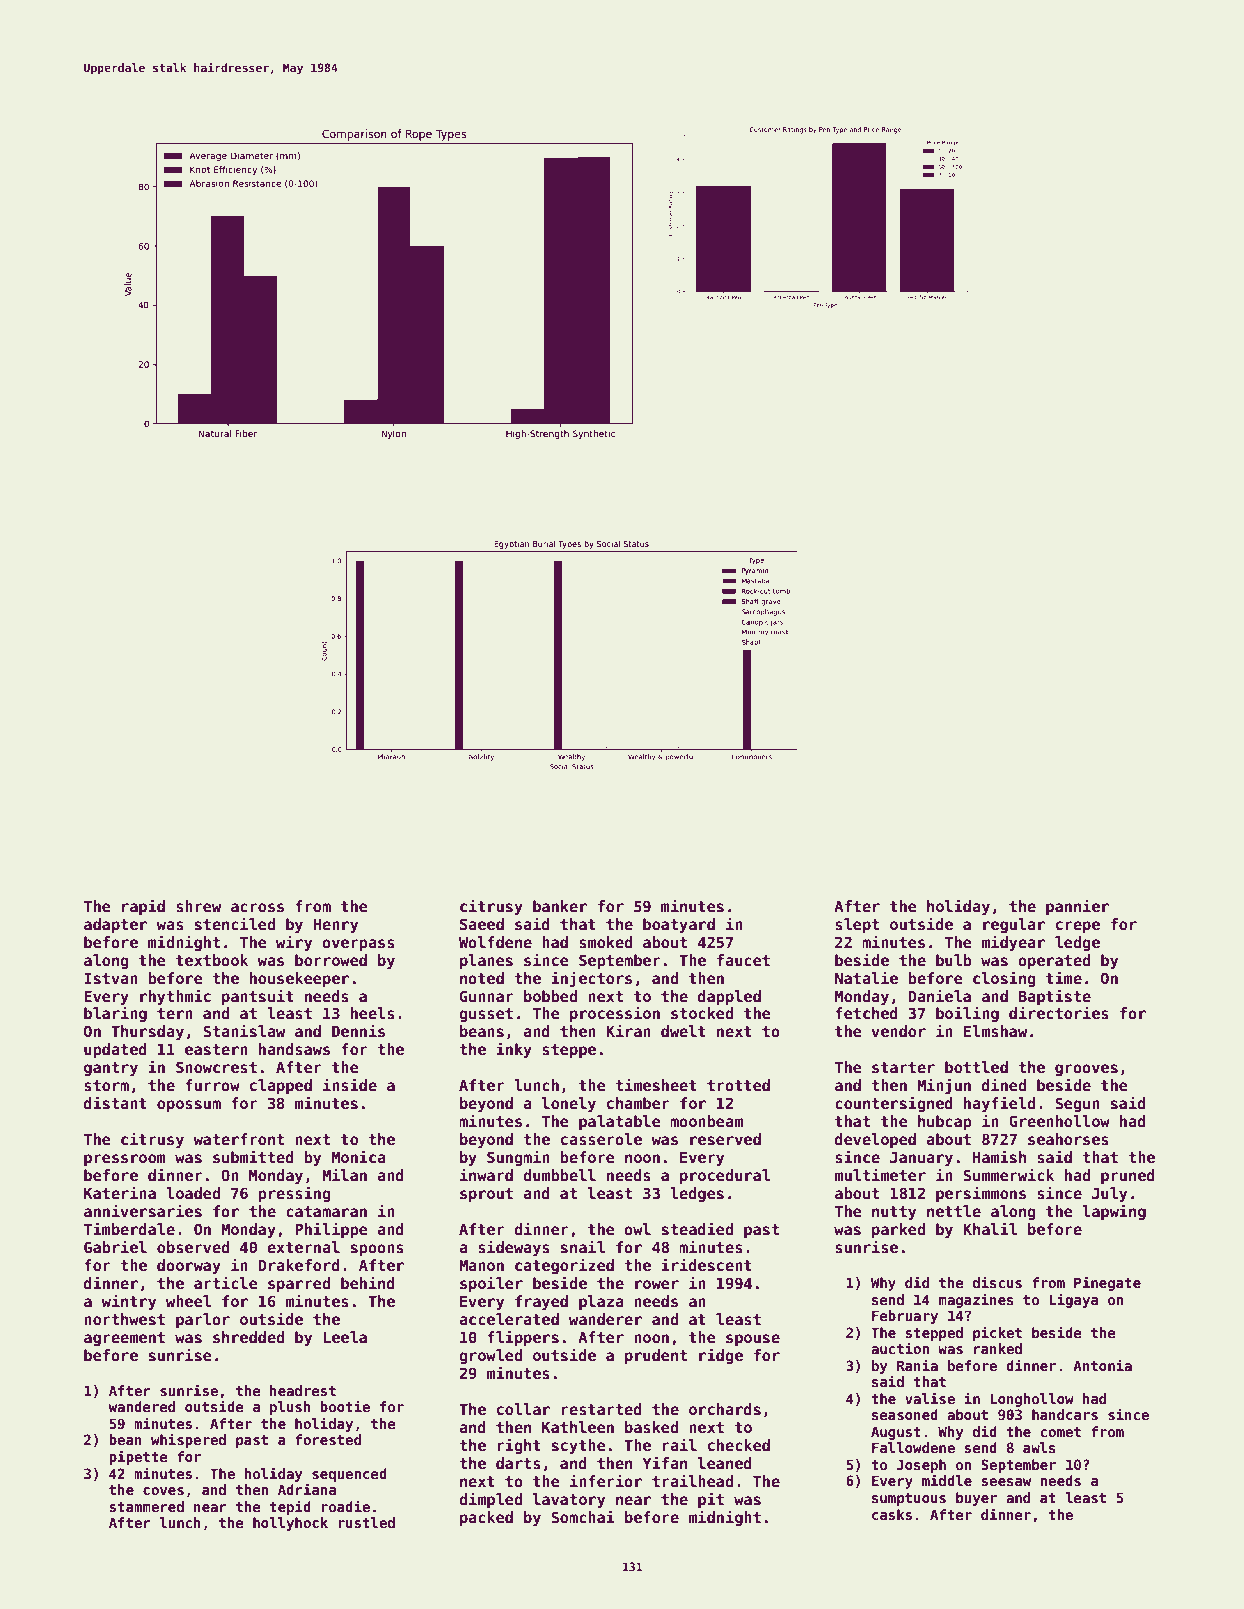 This image has width=1244, height=1609. What do you see at coordinates (1068, 1139) in the image?
I see `seahorses` at bounding box center [1068, 1139].
